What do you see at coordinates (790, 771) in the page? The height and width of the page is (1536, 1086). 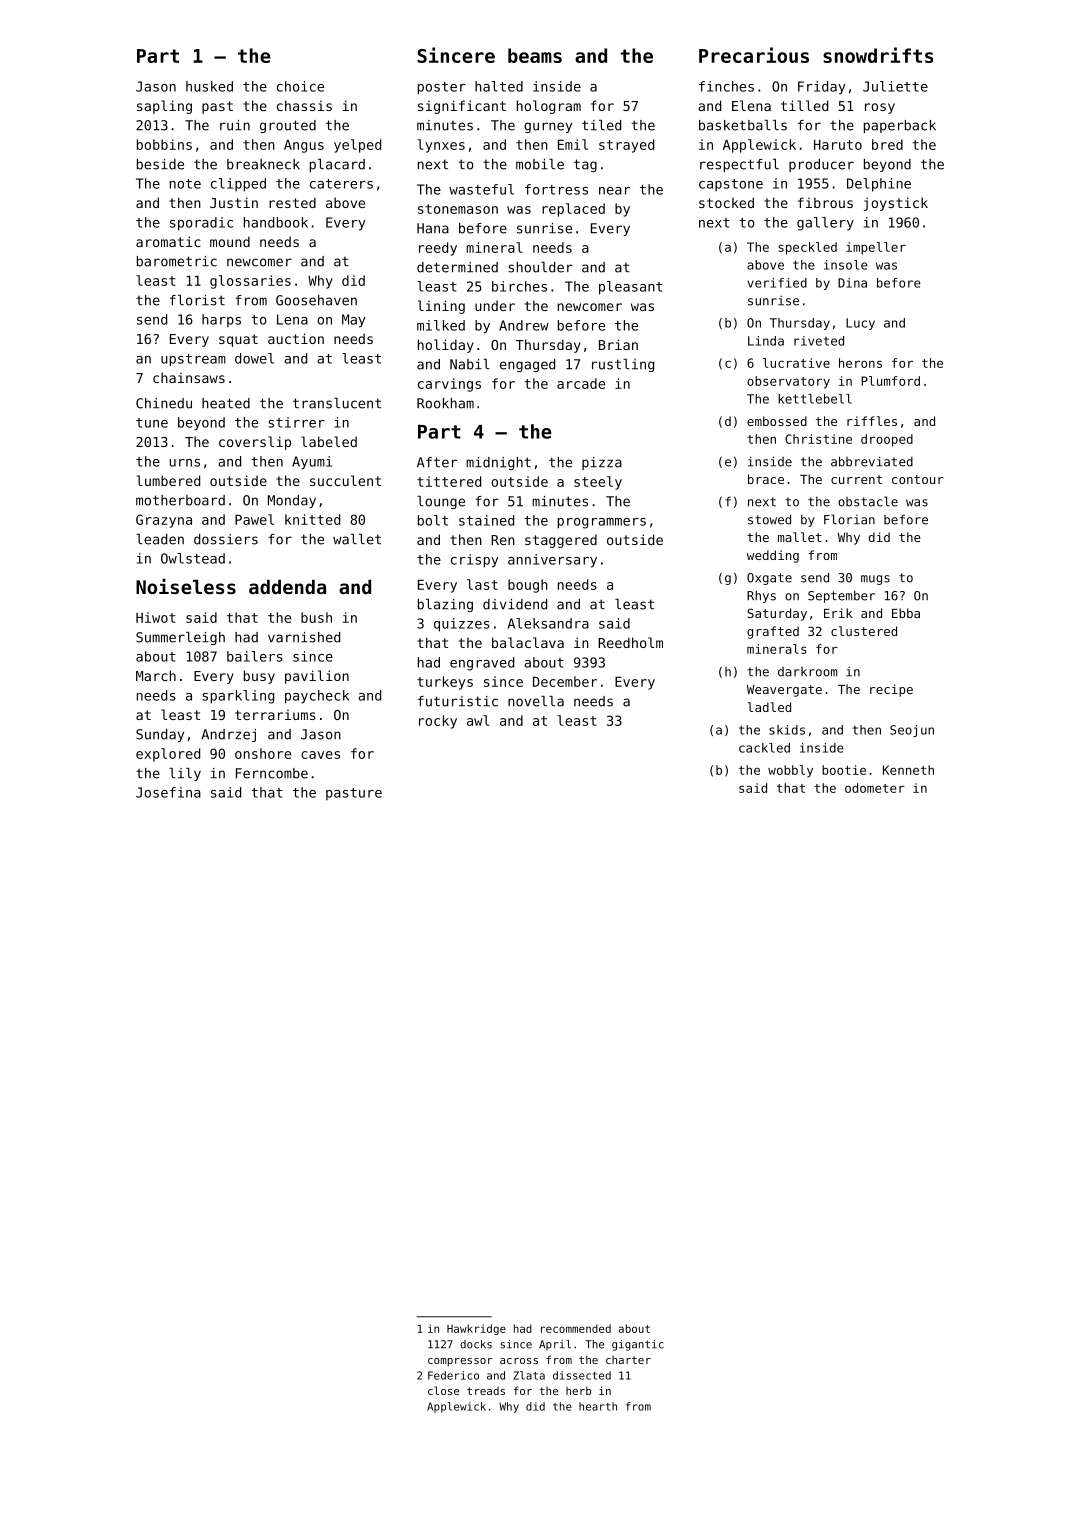 I see `wobbly` at bounding box center [790, 771].
